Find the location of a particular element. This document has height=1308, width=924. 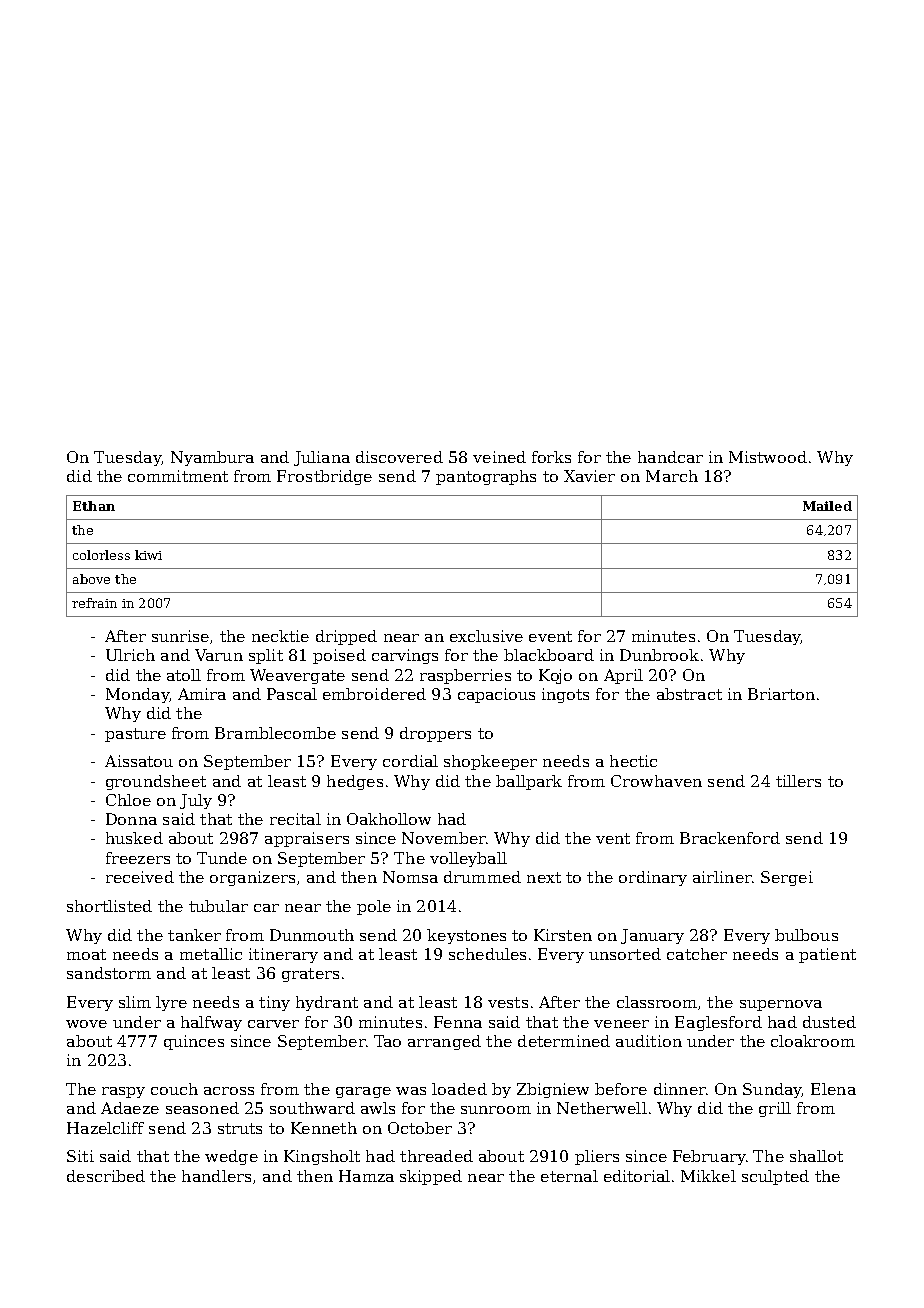

Bramblecombe is located at coordinates (275, 733).
